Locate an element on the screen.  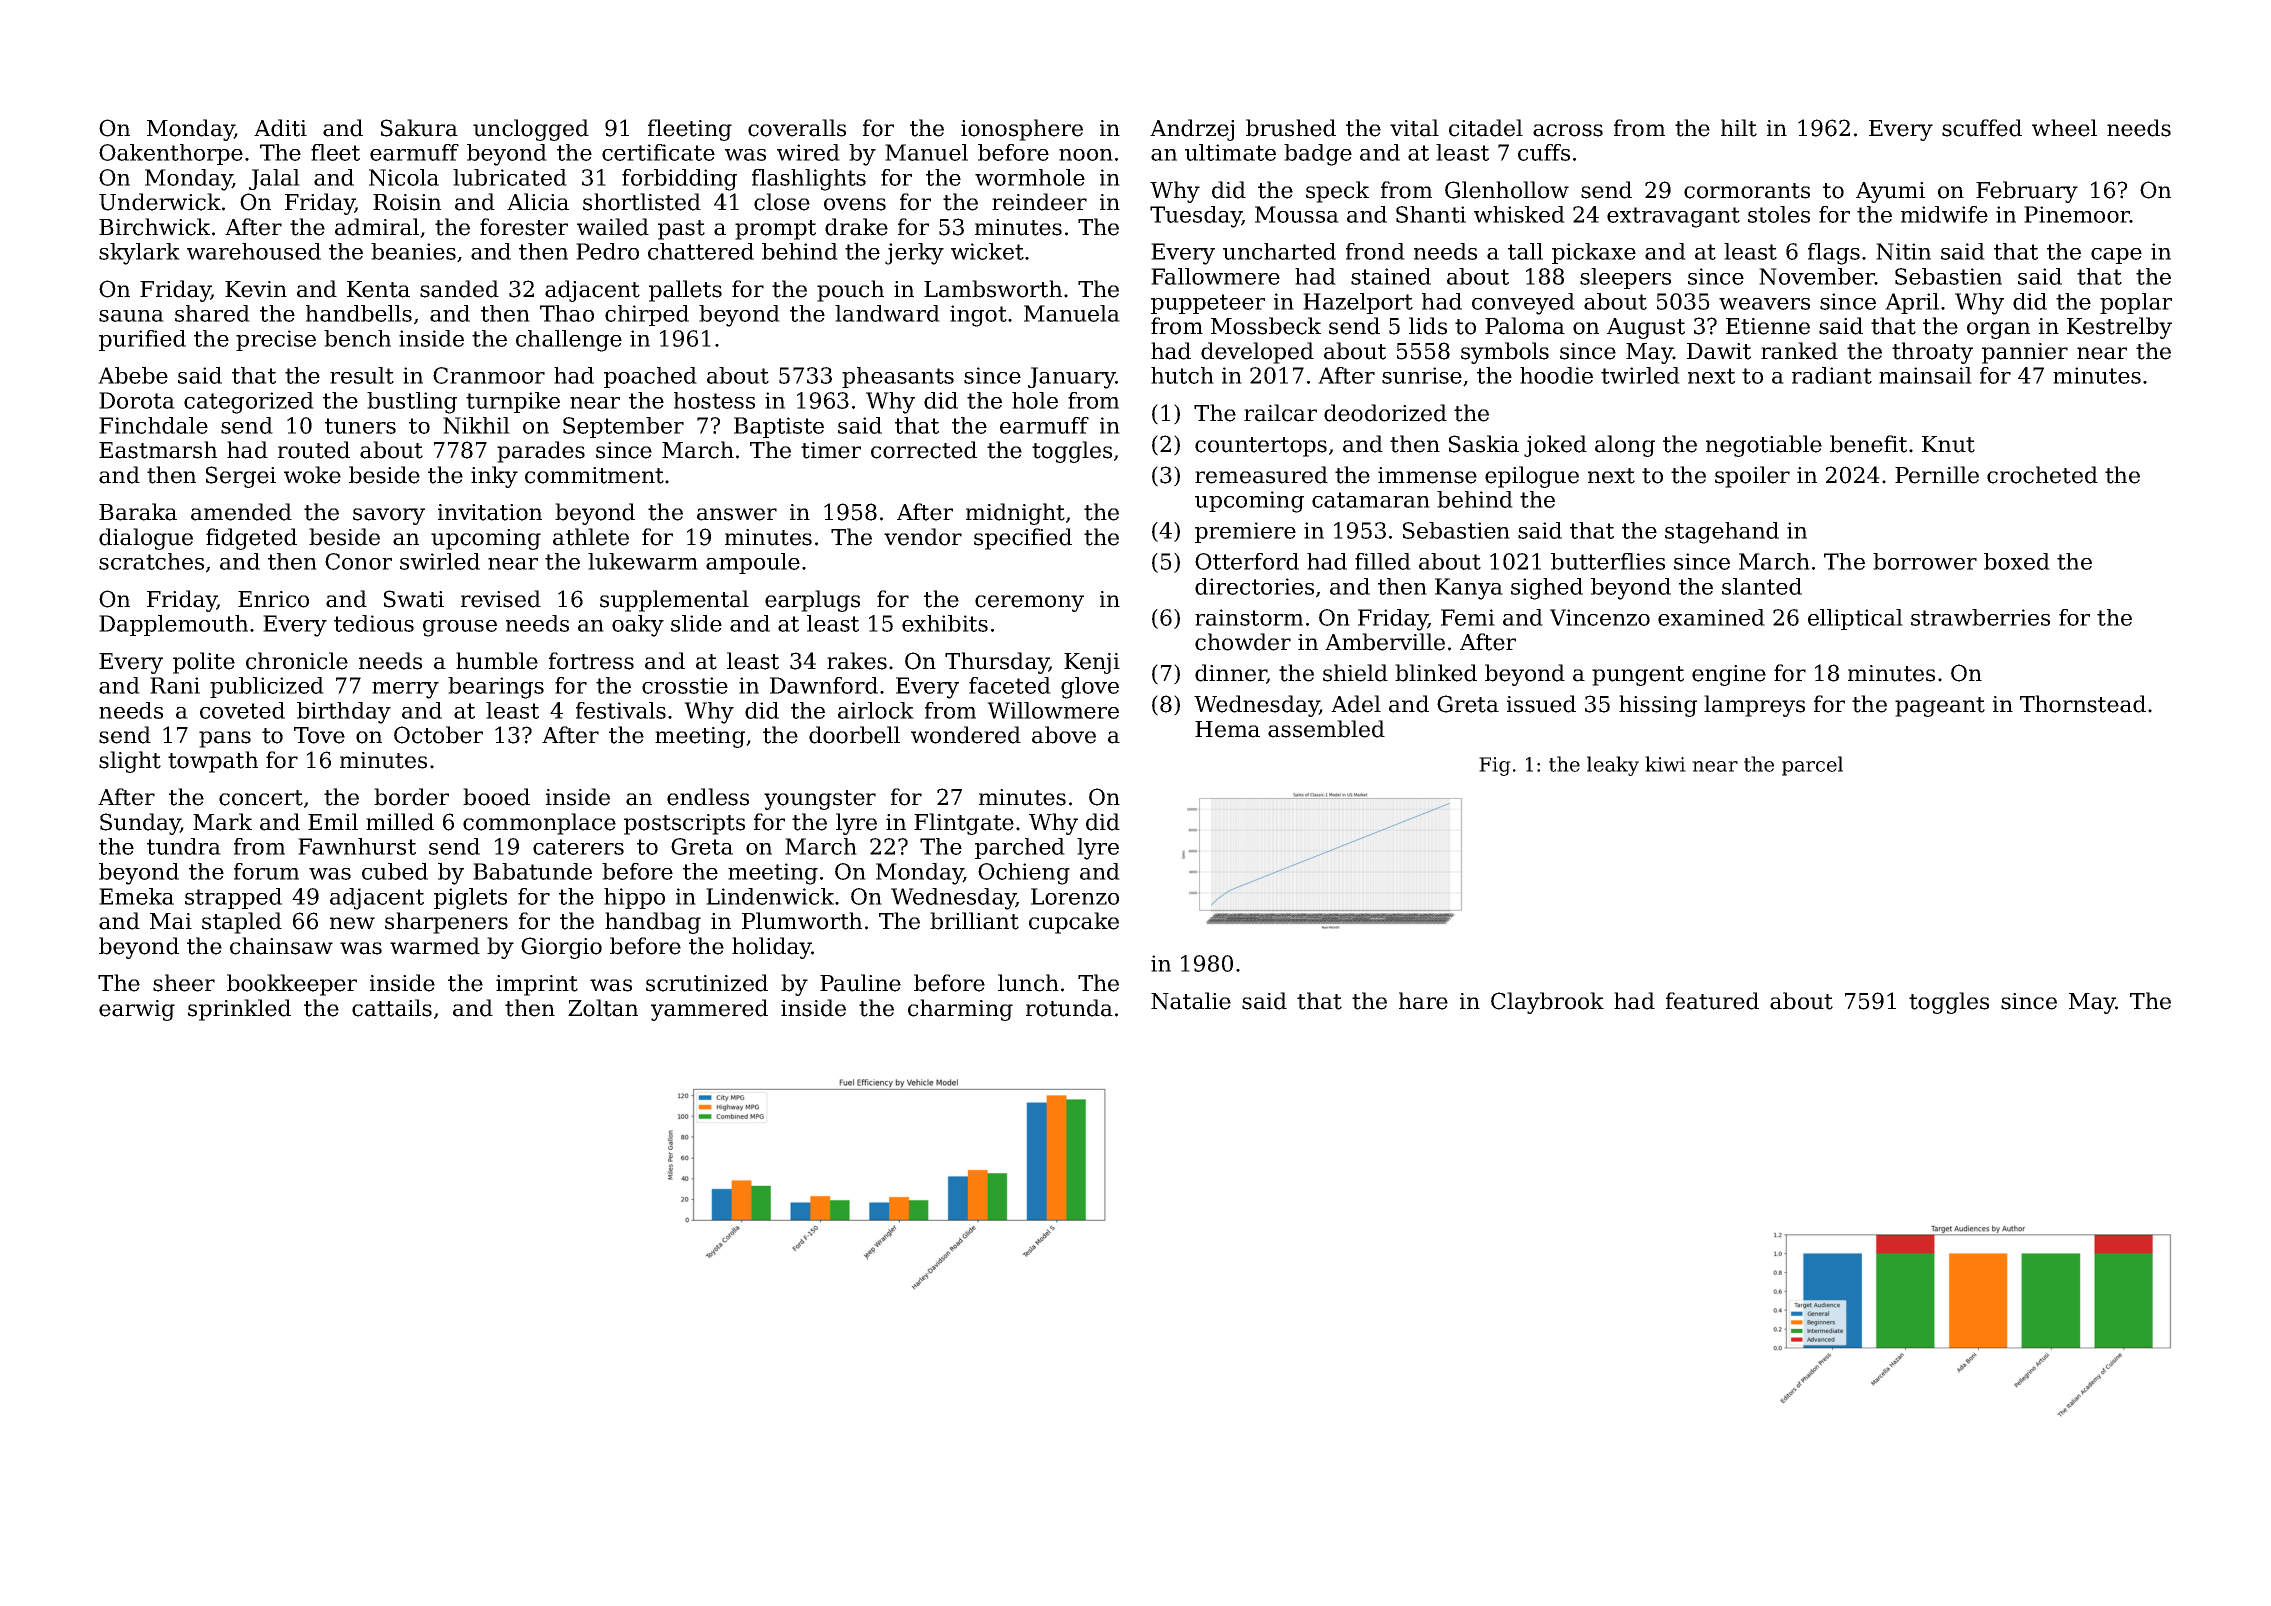
spoiler is located at coordinates (1752, 477).
